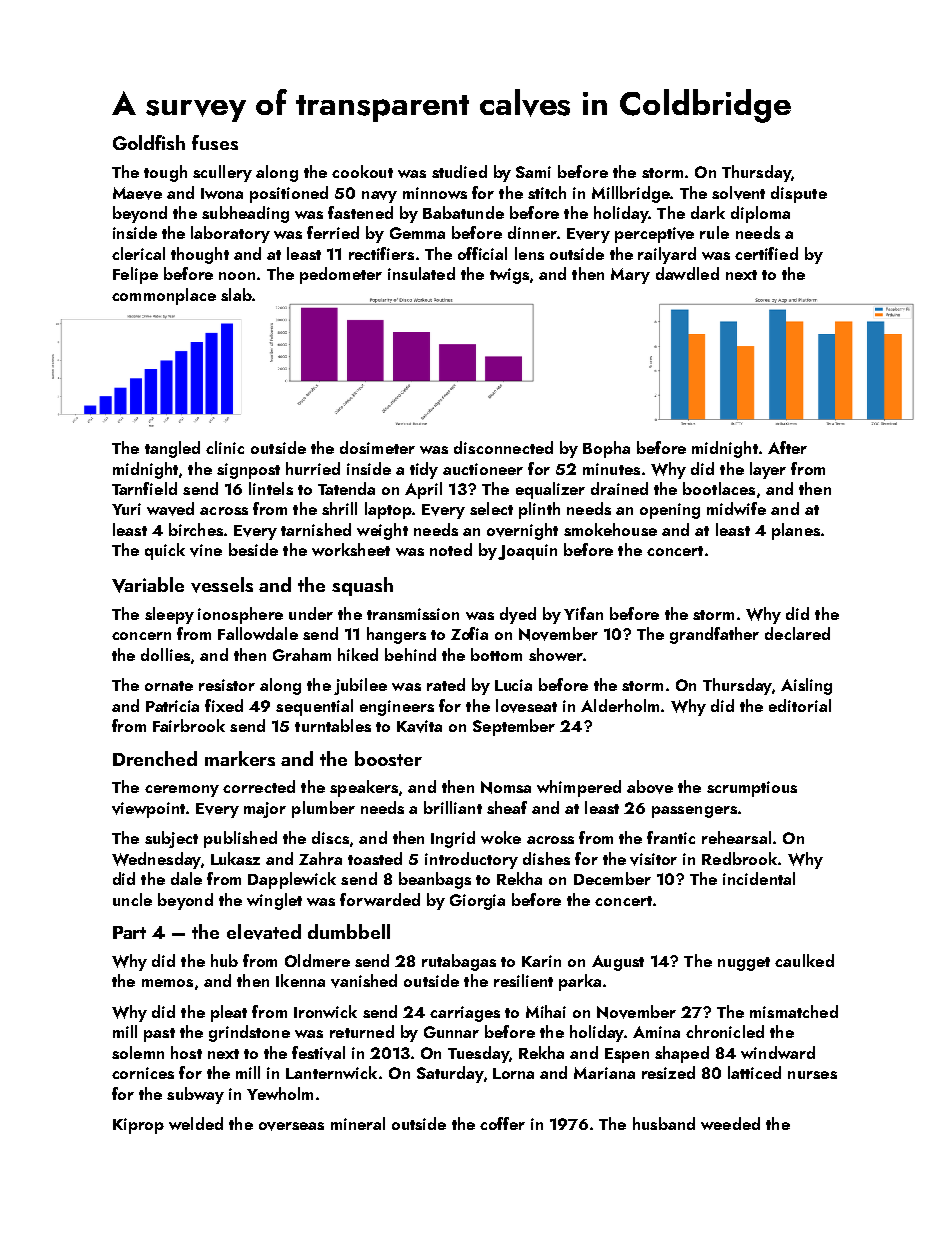  I want to click on Sami, so click(533, 172).
